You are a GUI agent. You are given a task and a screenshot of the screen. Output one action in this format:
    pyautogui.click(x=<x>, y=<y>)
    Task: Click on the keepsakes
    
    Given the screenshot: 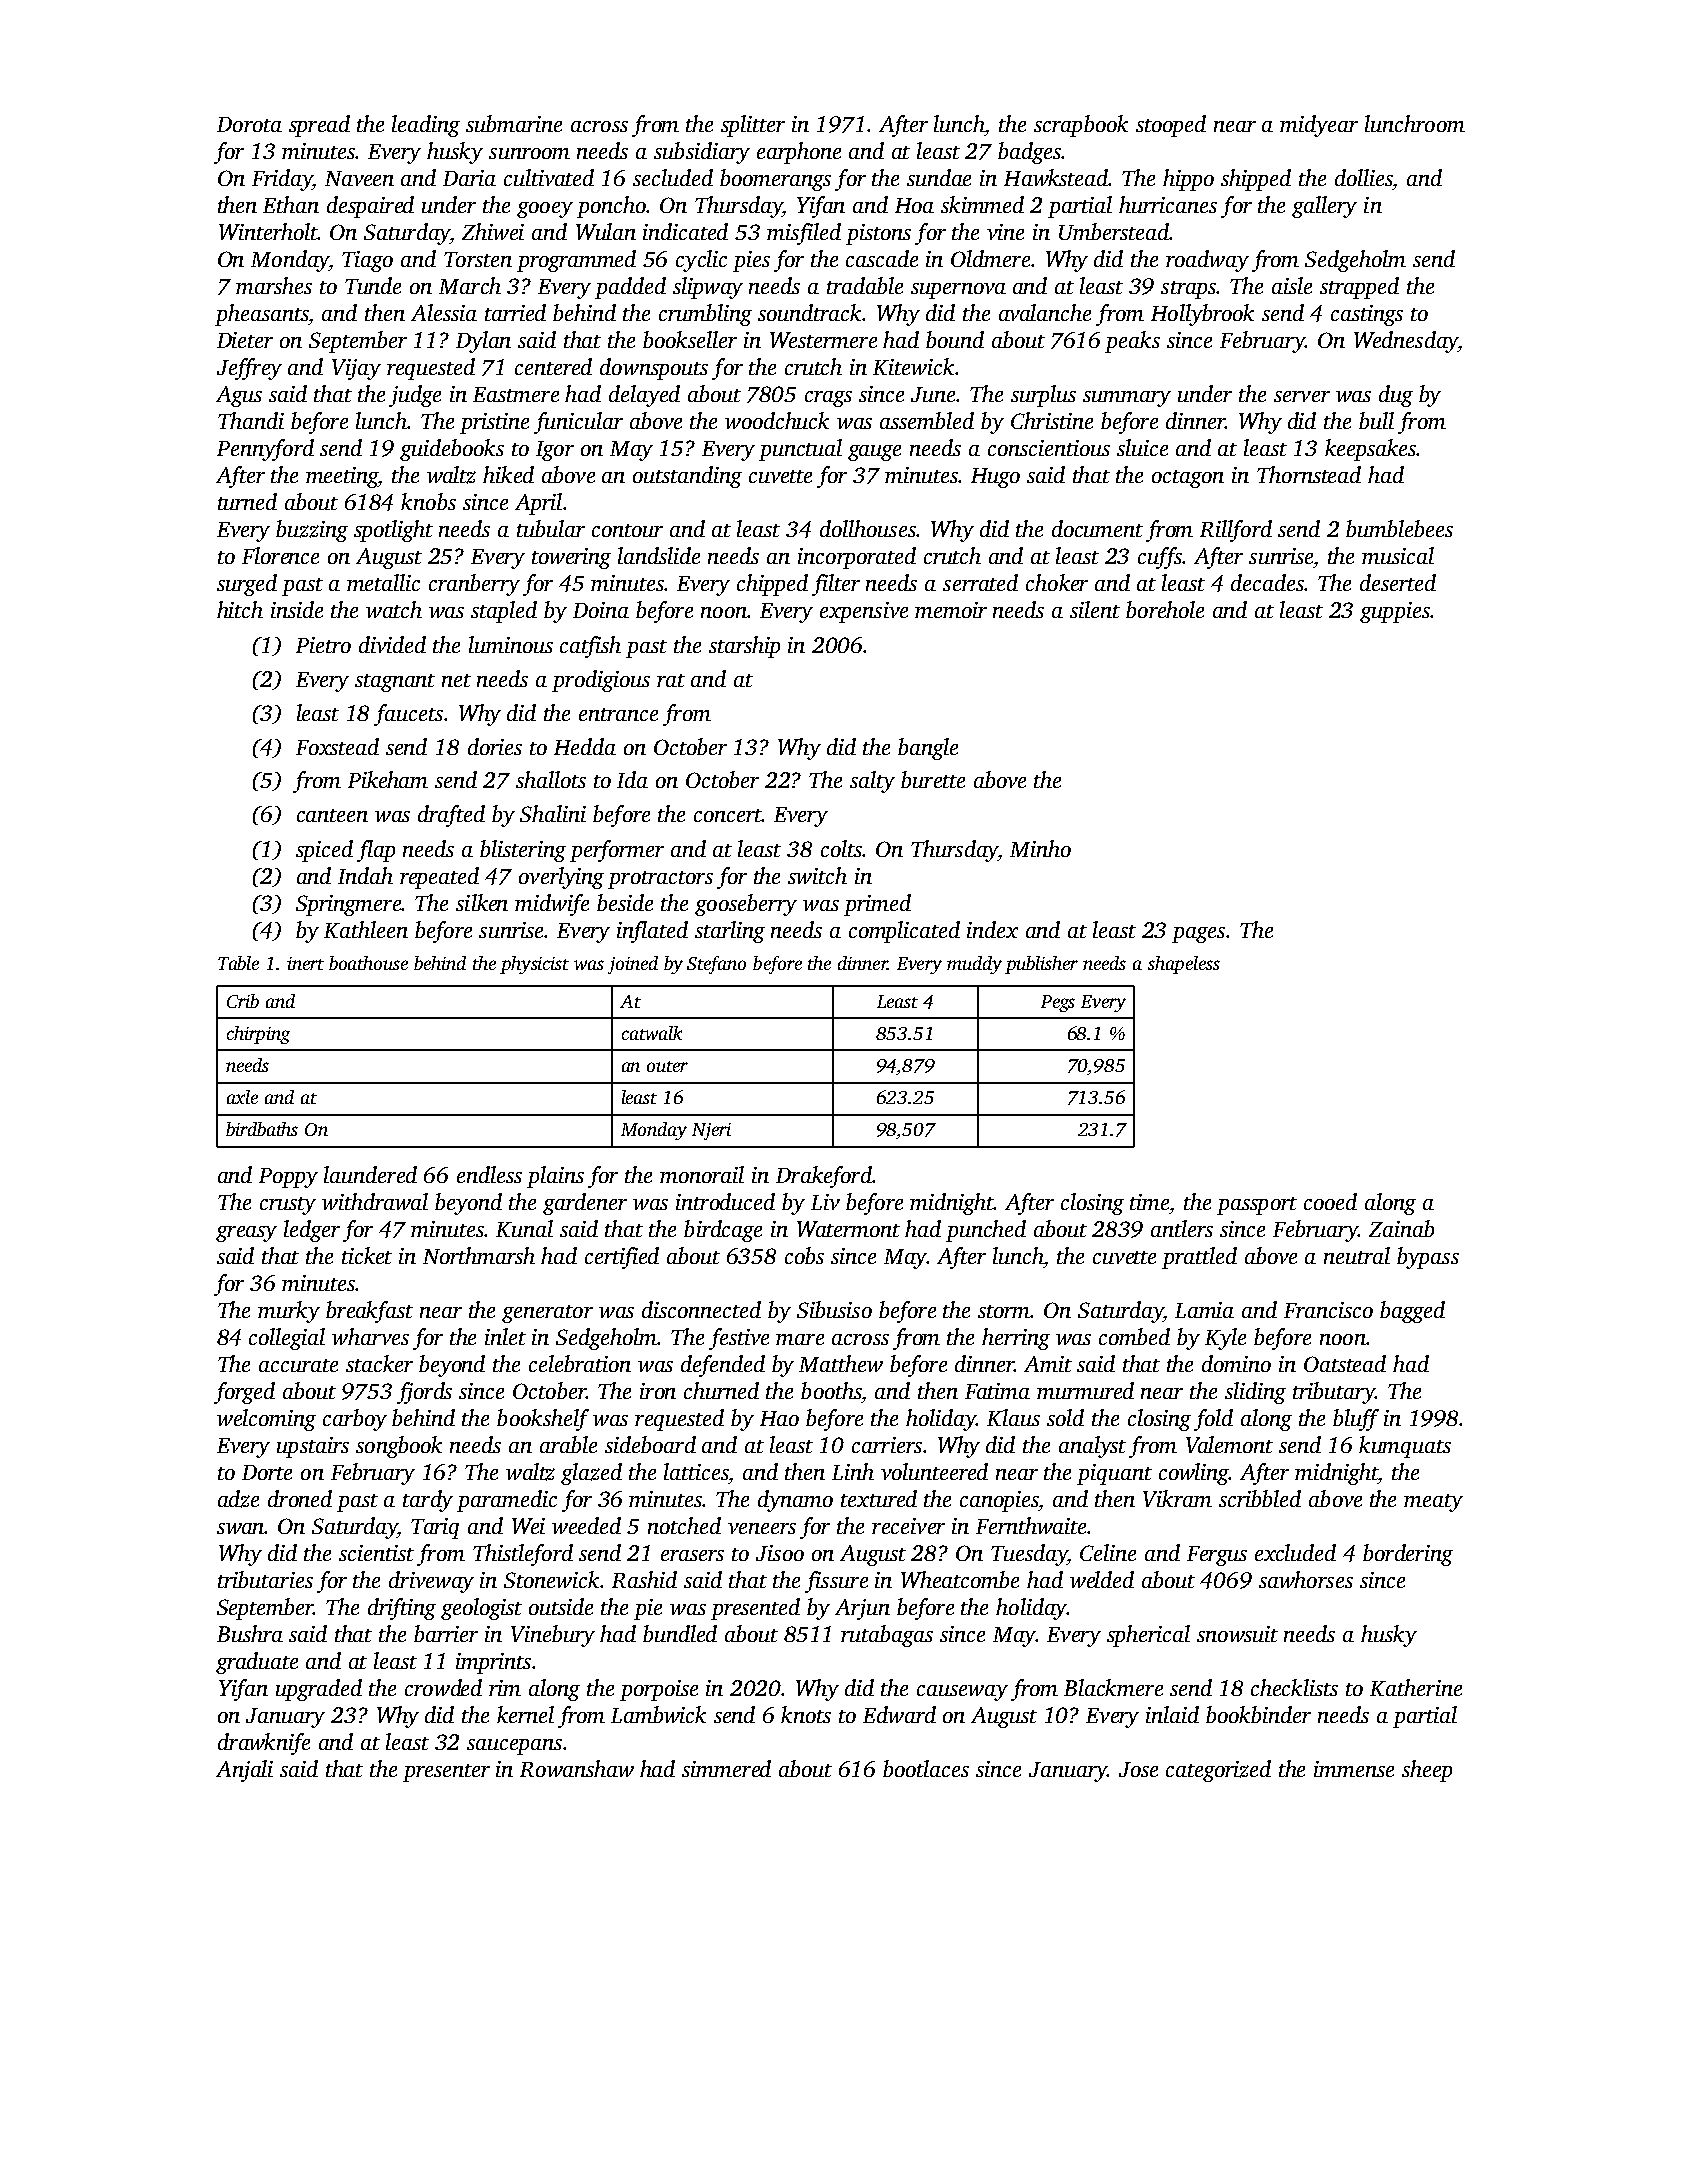 What is the action you would take?
    pyautogui.click(x=1370, y=450)
